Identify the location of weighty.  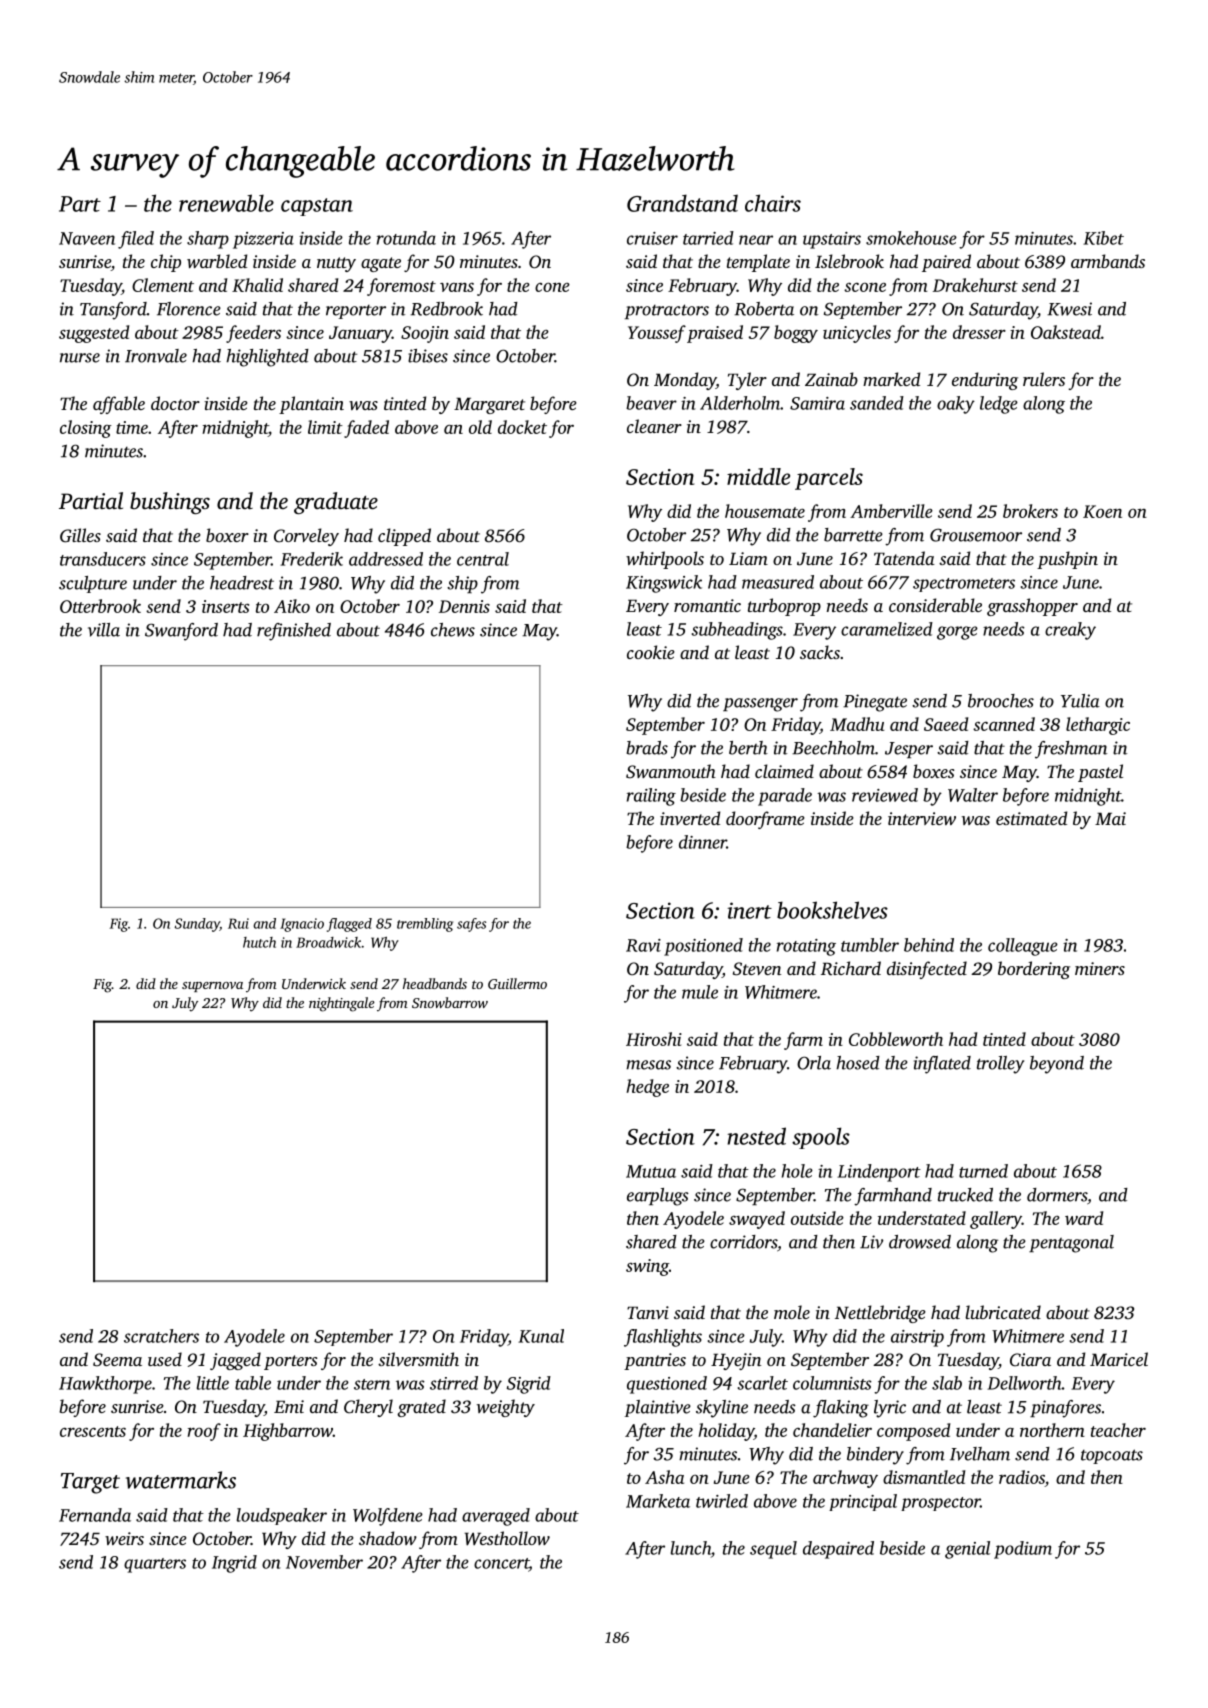
(506, 1408).
